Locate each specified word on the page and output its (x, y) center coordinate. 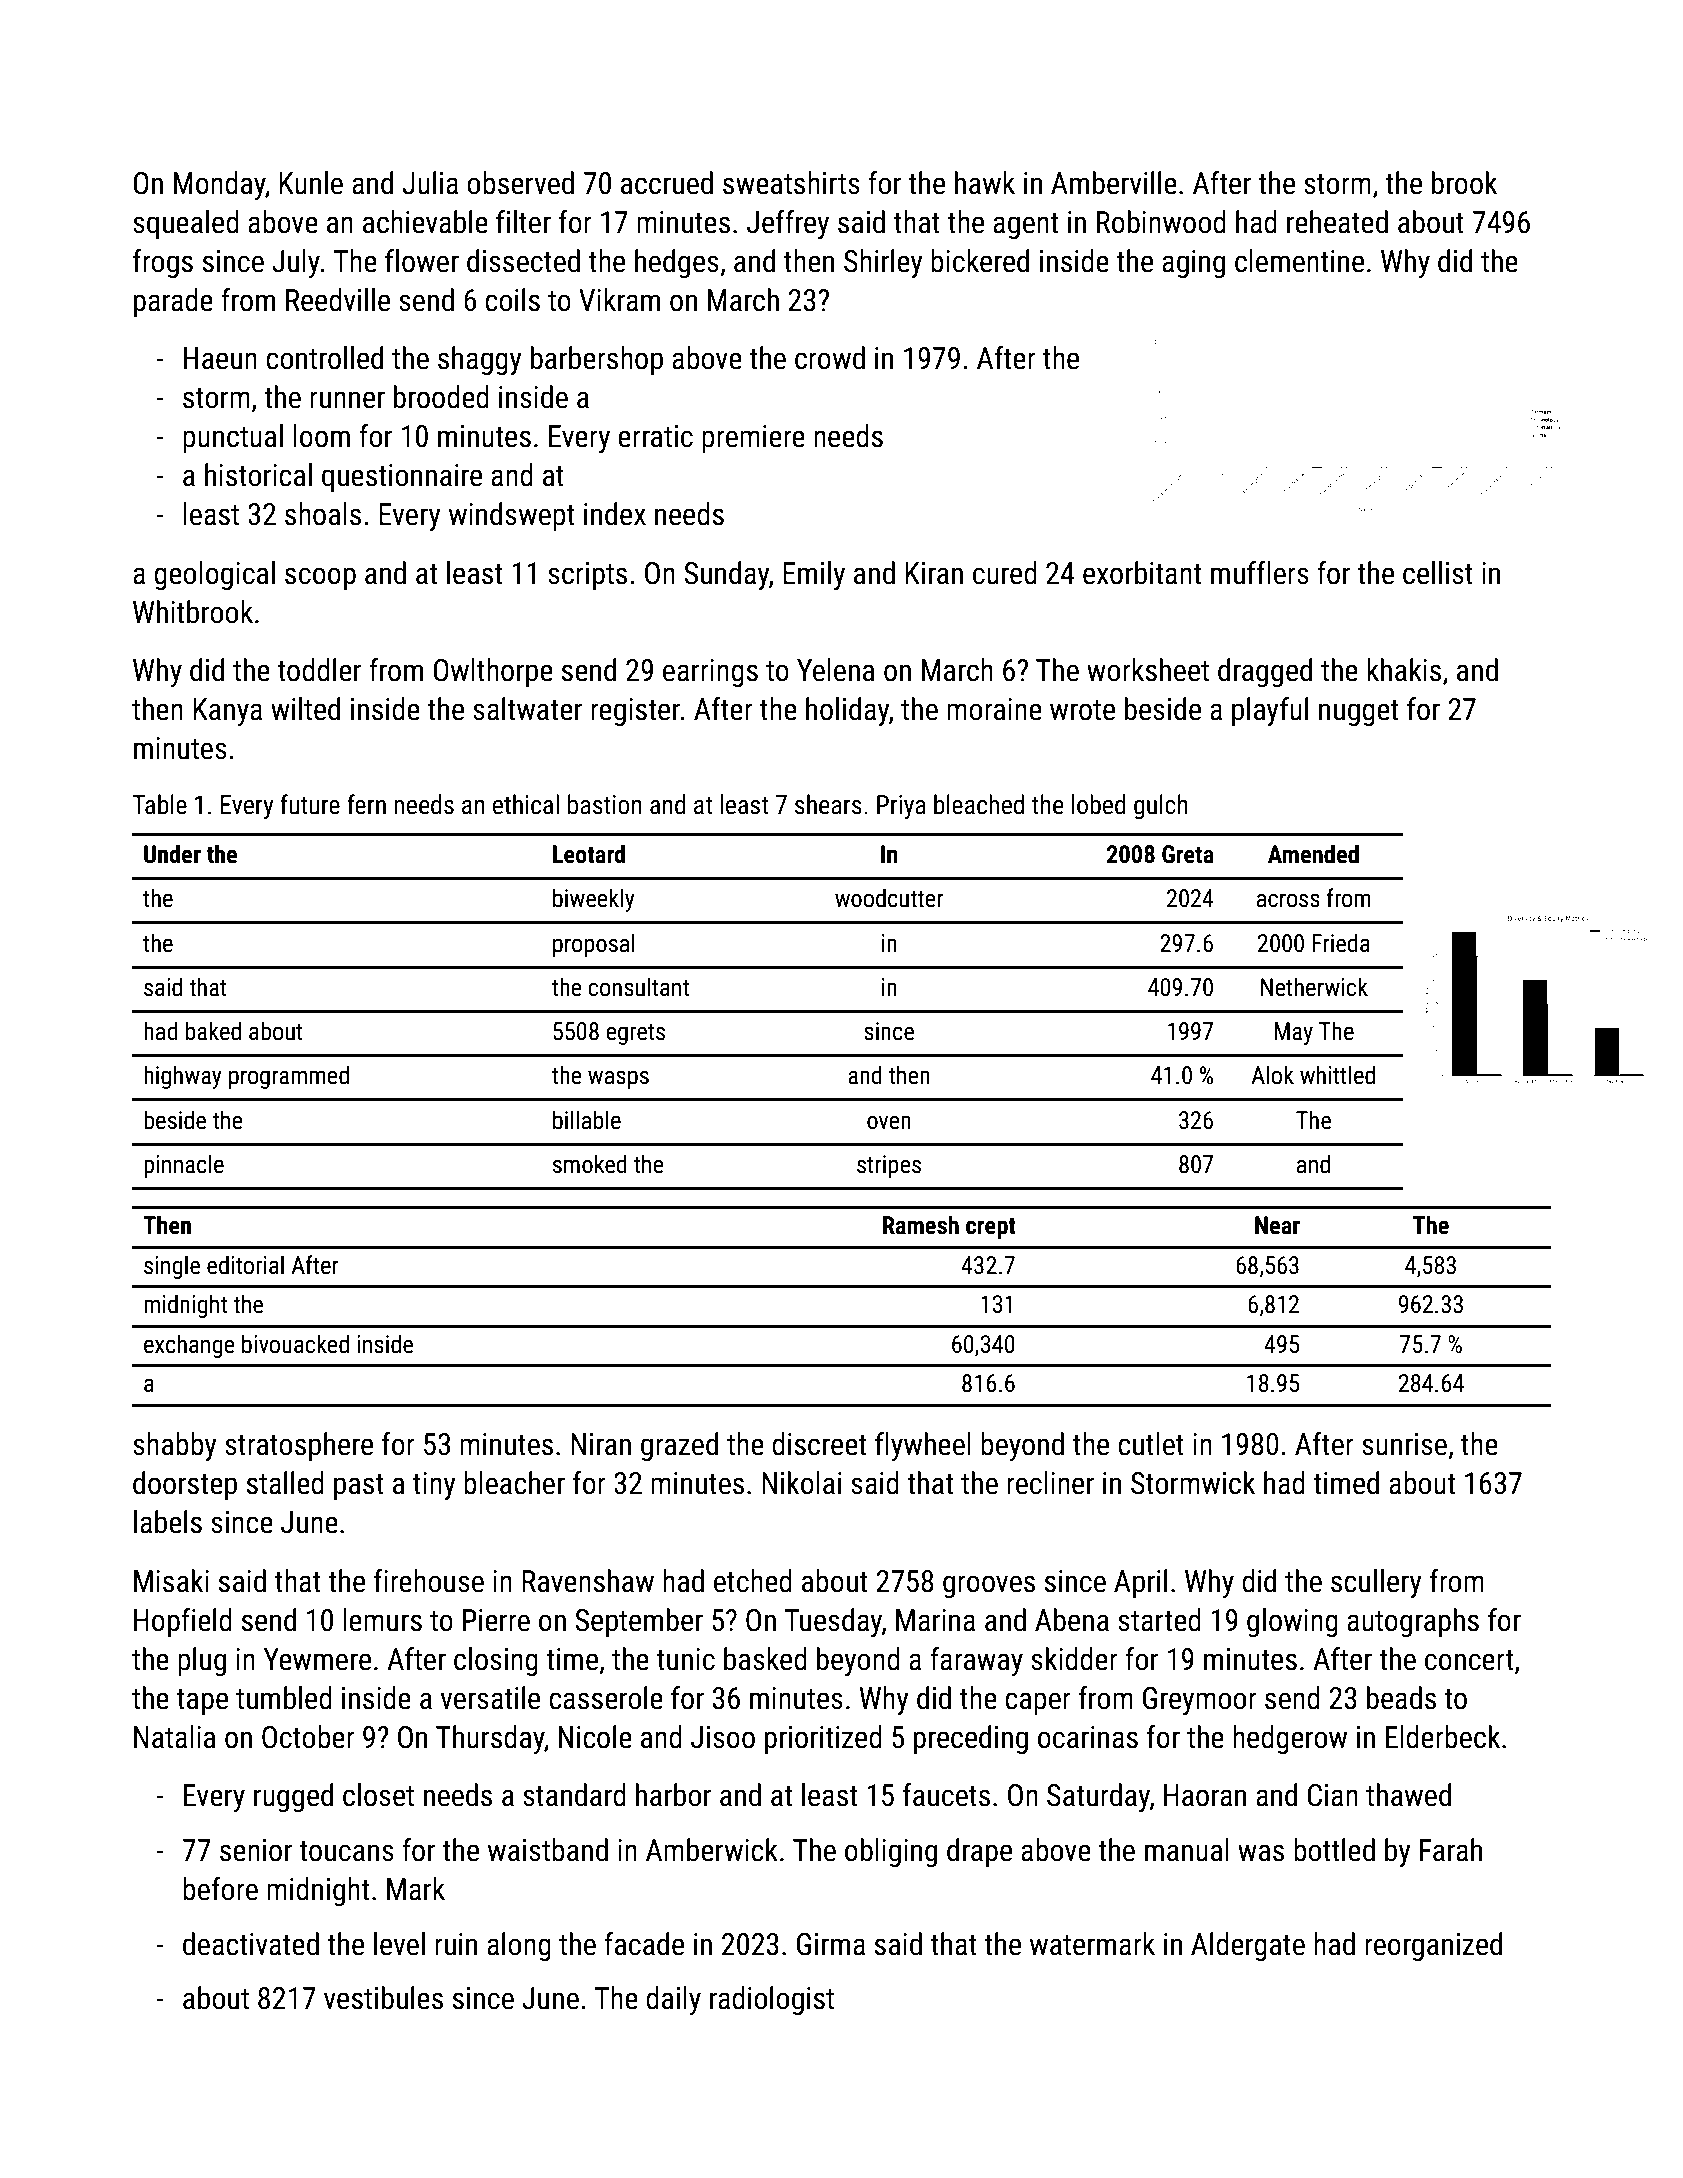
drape (979, 1852)
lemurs (382, 1620)
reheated (1337, 222)
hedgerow (1290, 1739)
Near (1277, 1225)
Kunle (311, 183)
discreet (819, 1444)
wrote (1082, 710)
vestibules (383, 1998)
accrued (667, 183)
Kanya (227, 712)
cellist (1438, 573)
